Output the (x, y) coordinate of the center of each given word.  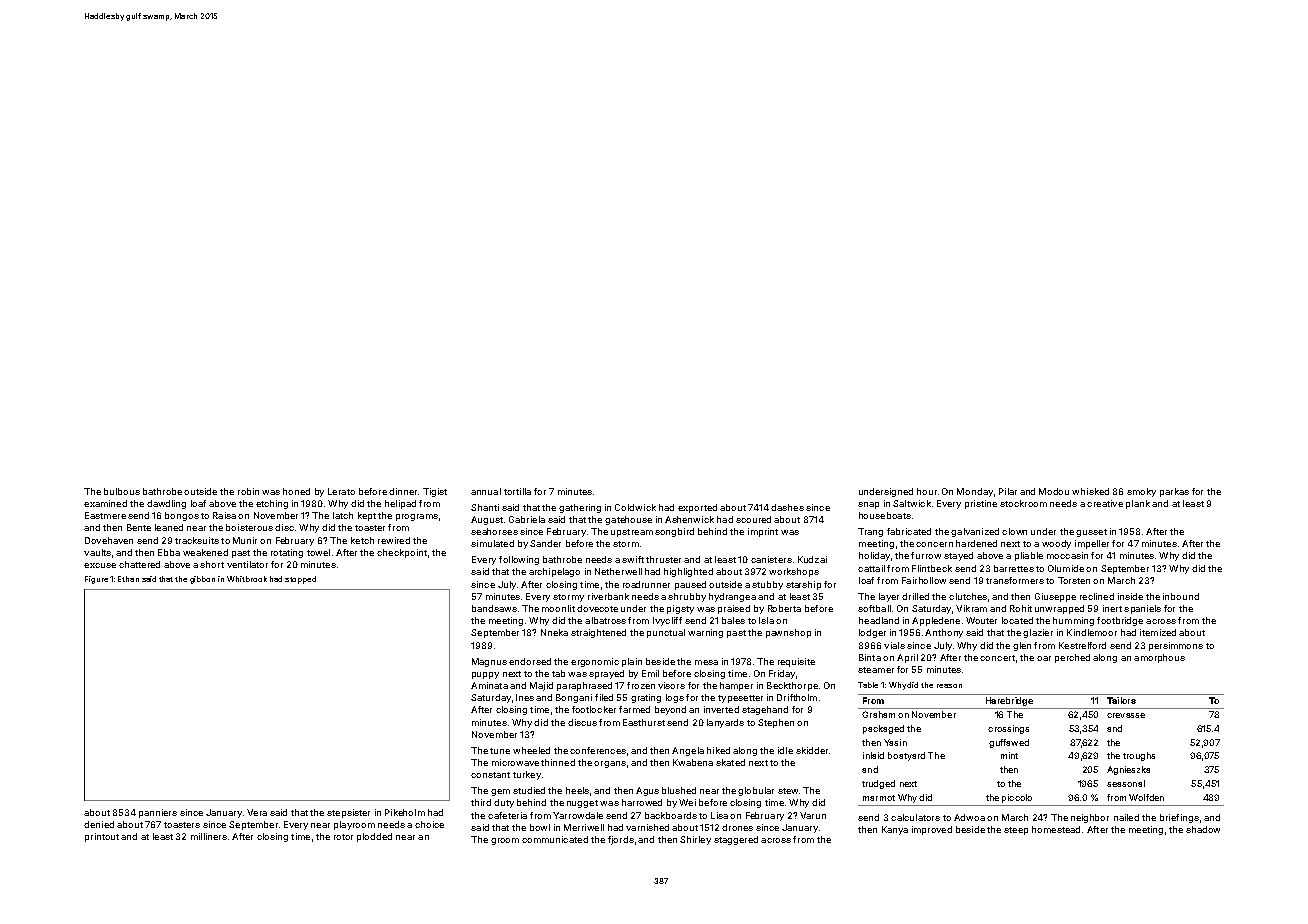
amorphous (1159, 658)
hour (927, 491)
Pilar (1008, 491)
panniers (158, 813)
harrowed (642, 802)
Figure (96, 580)
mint (1009, 755)
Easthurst (644, 722)
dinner (403, 491)
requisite (796, 662)
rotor (343, 837)
